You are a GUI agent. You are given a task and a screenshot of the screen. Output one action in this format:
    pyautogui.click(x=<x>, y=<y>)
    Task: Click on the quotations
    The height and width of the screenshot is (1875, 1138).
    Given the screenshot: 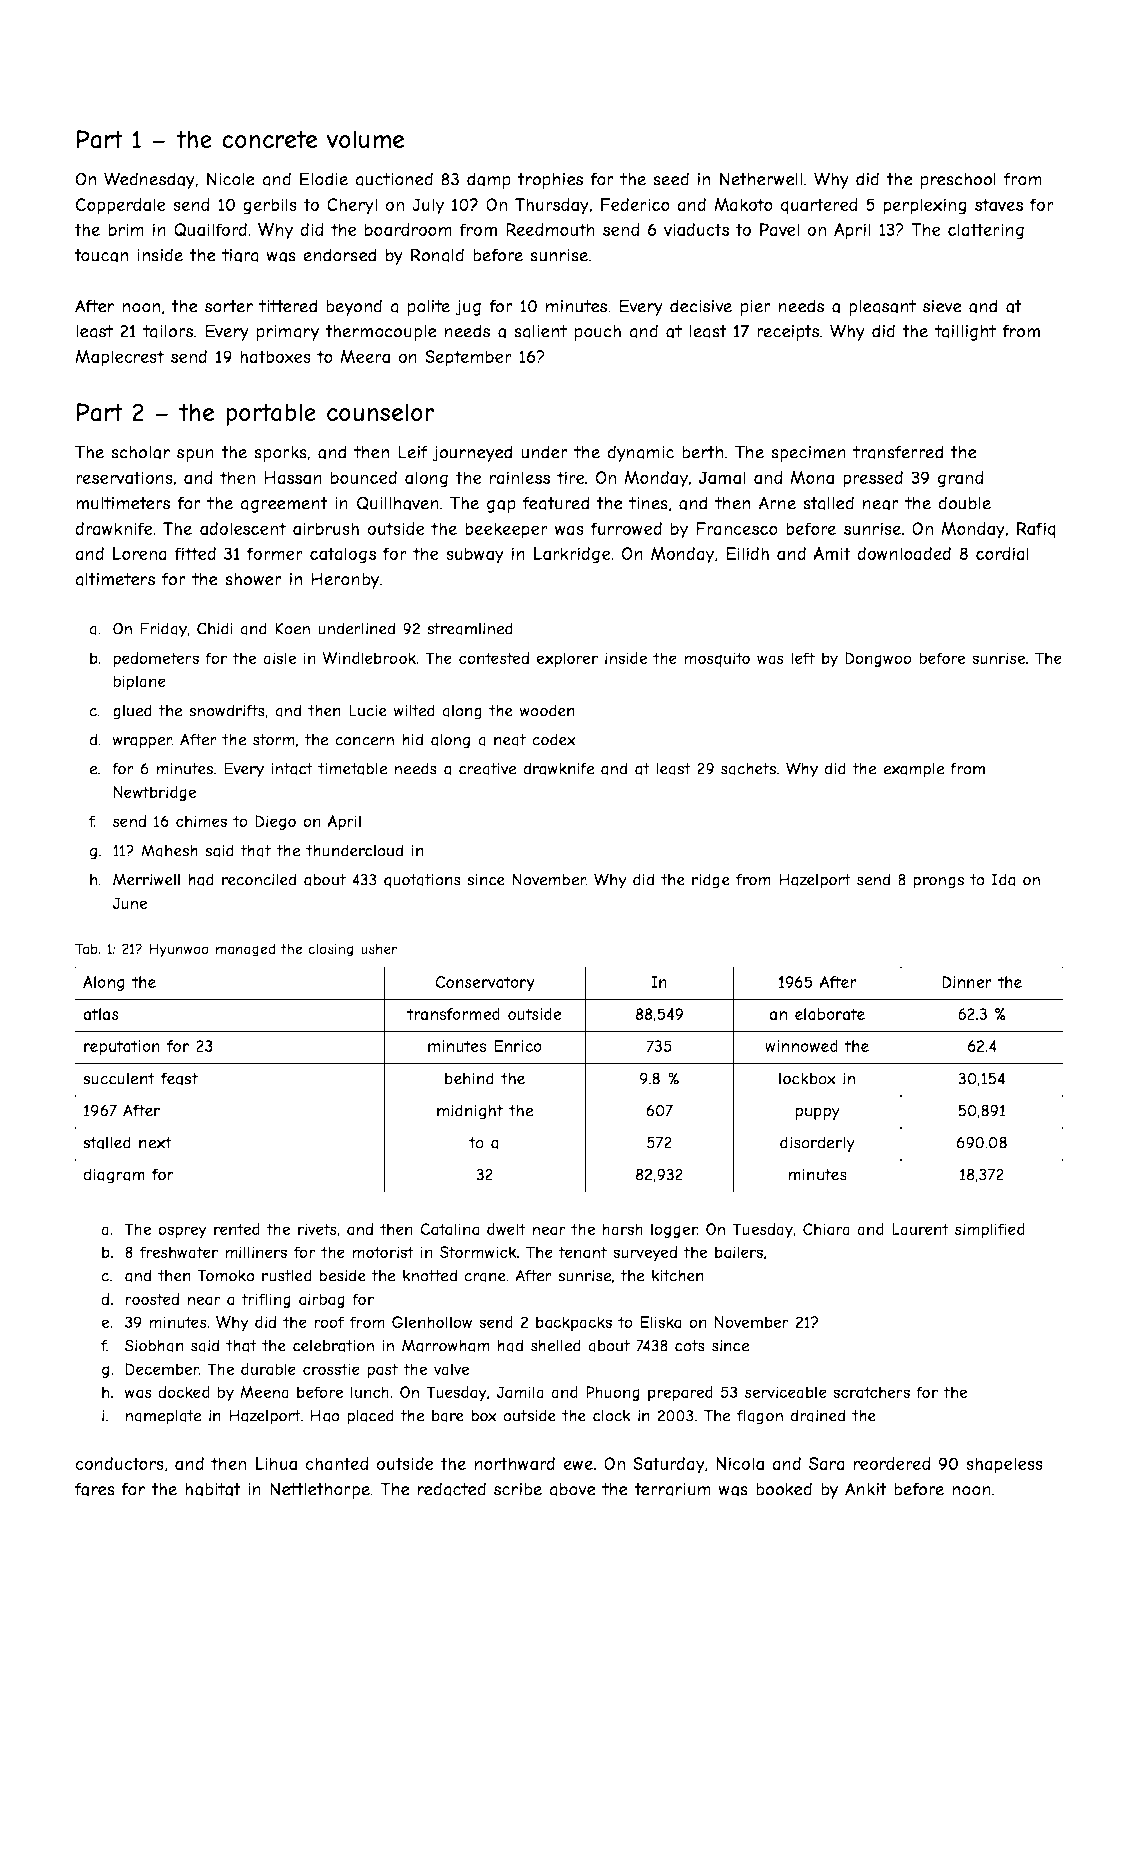 What is the action you would take?
    pyautogui.click(x=422, y=881)
